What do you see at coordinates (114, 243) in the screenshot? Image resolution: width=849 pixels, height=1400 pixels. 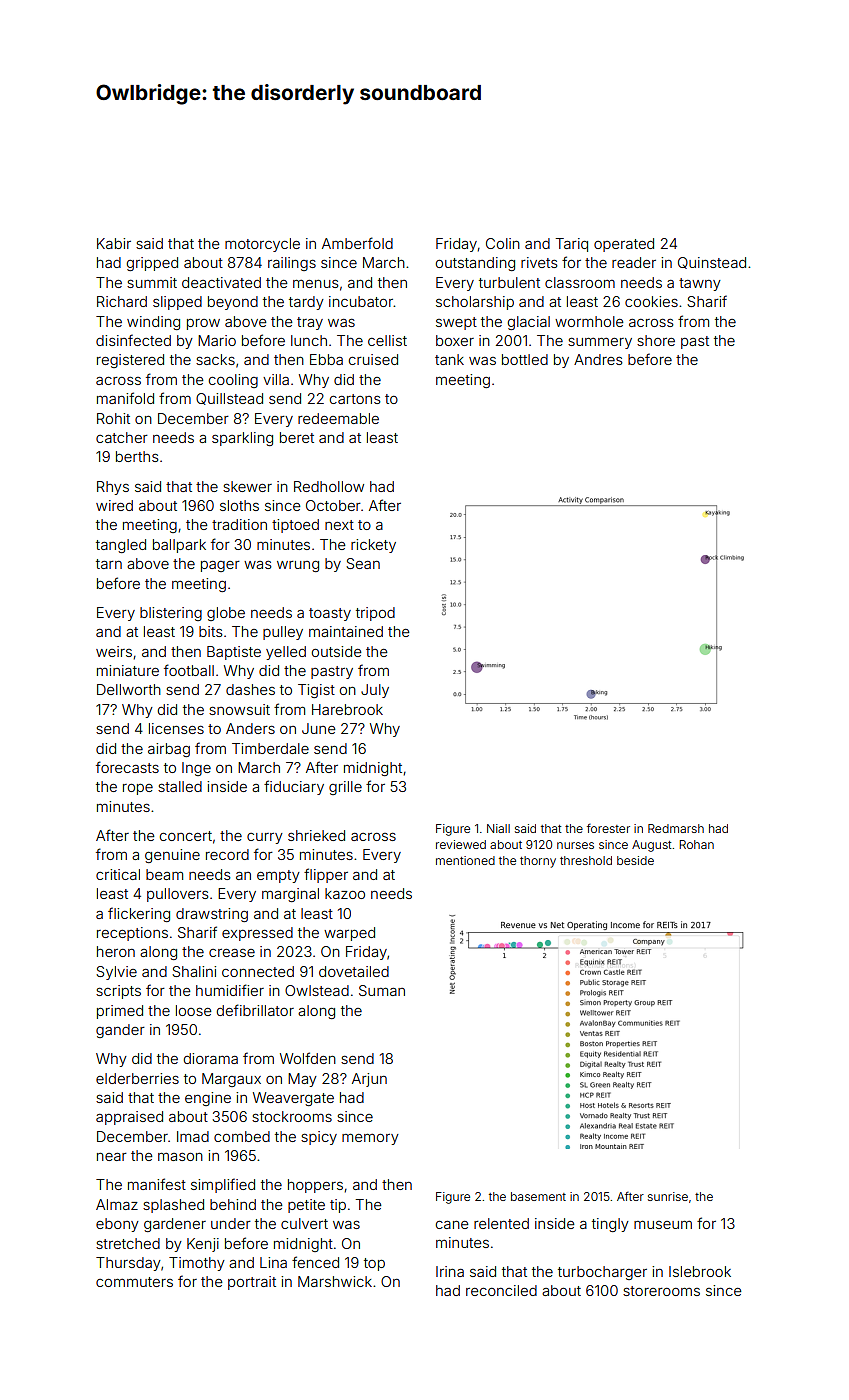 I see `Kabir` at bounding box center [114, 243].
